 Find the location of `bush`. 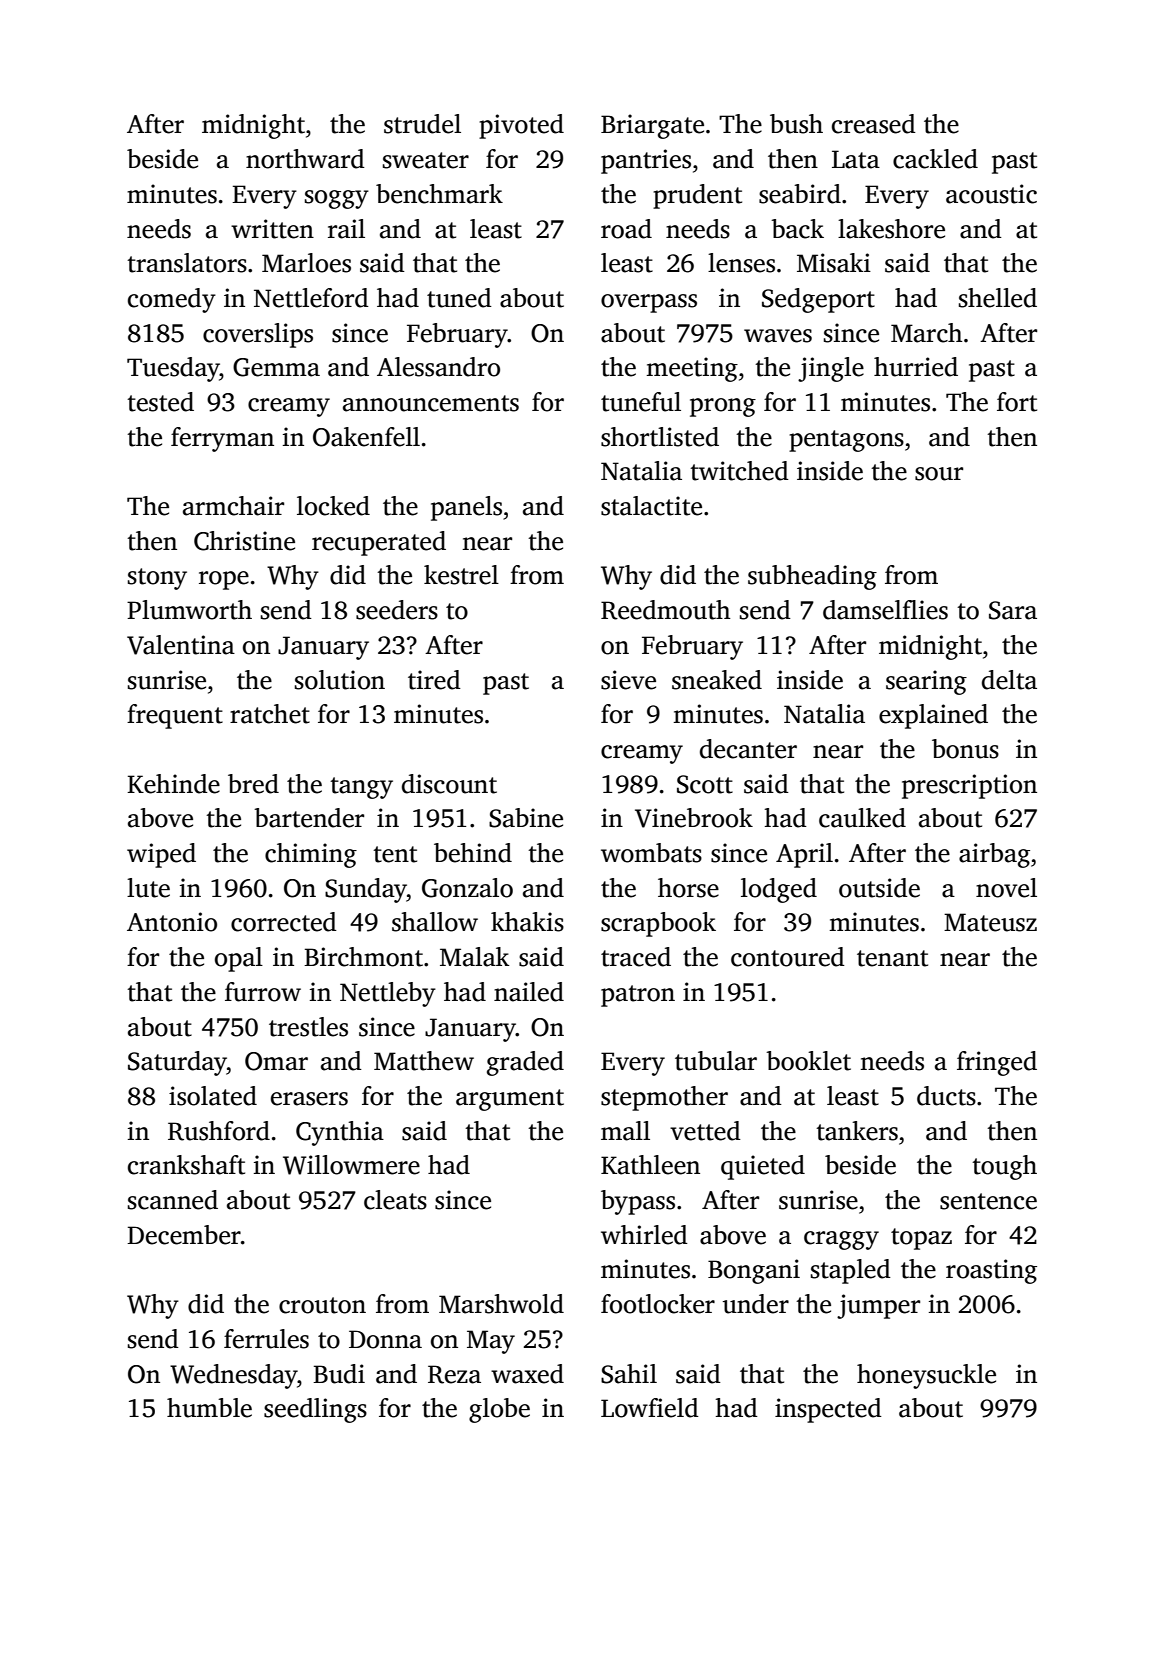

bush is located at coordinates (796, 124).
